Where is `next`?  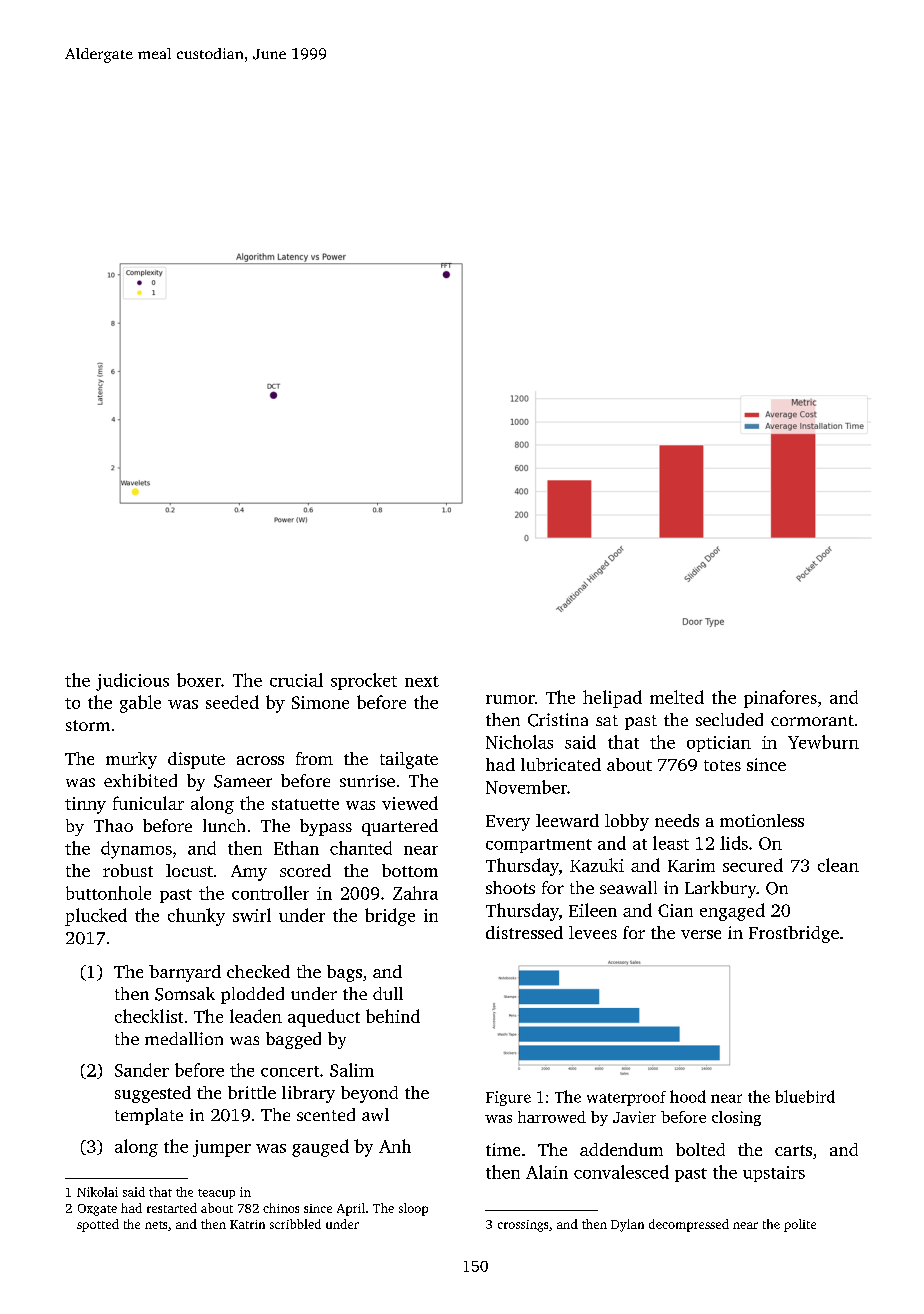
next is located at coordinates (422, 681).
